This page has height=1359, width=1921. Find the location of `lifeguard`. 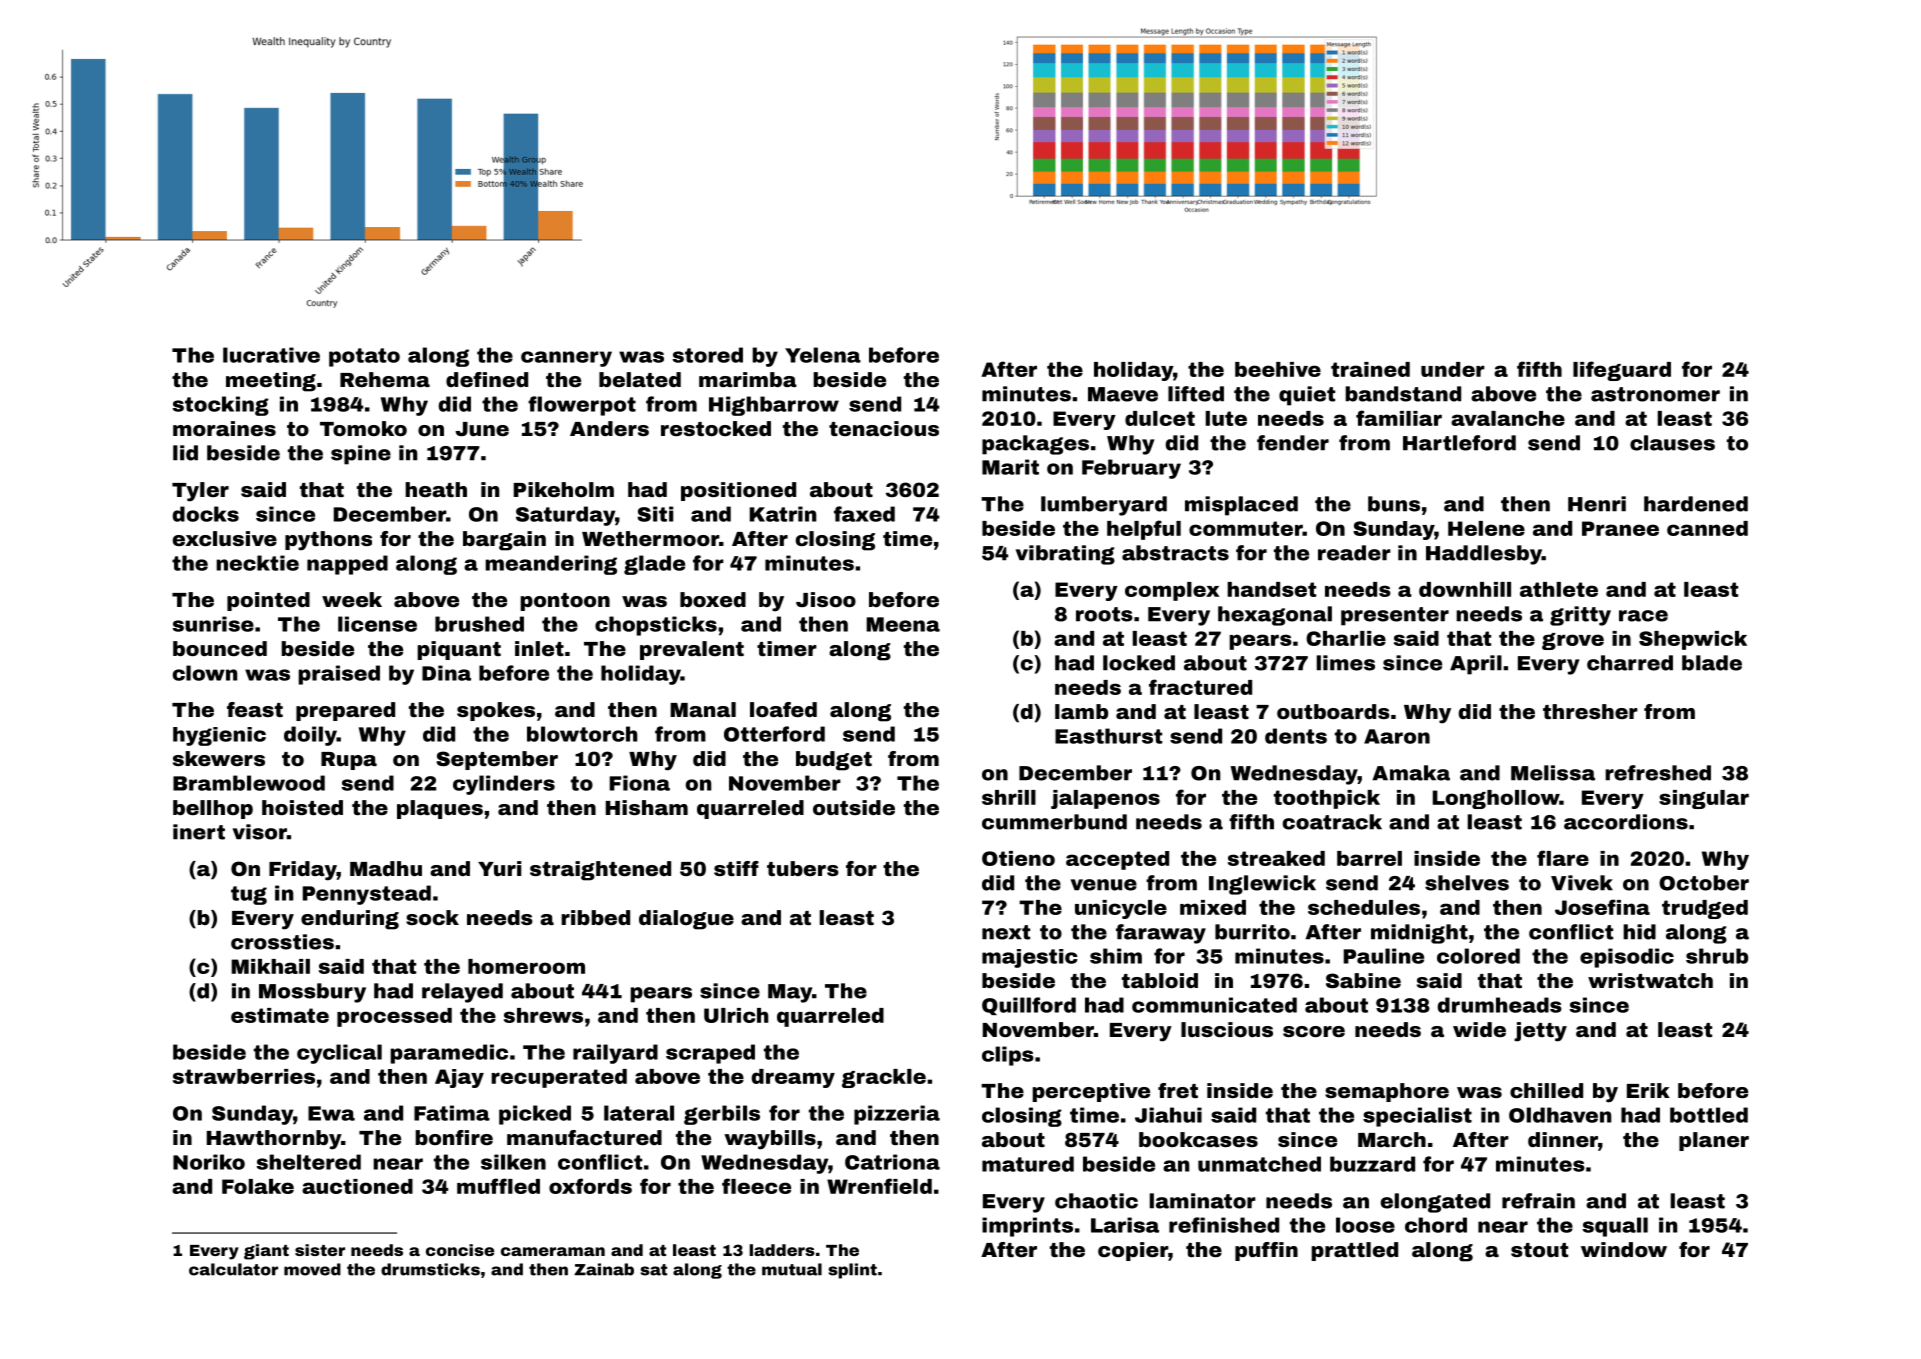

lifeguard is located at coordinates (1622, 371).
